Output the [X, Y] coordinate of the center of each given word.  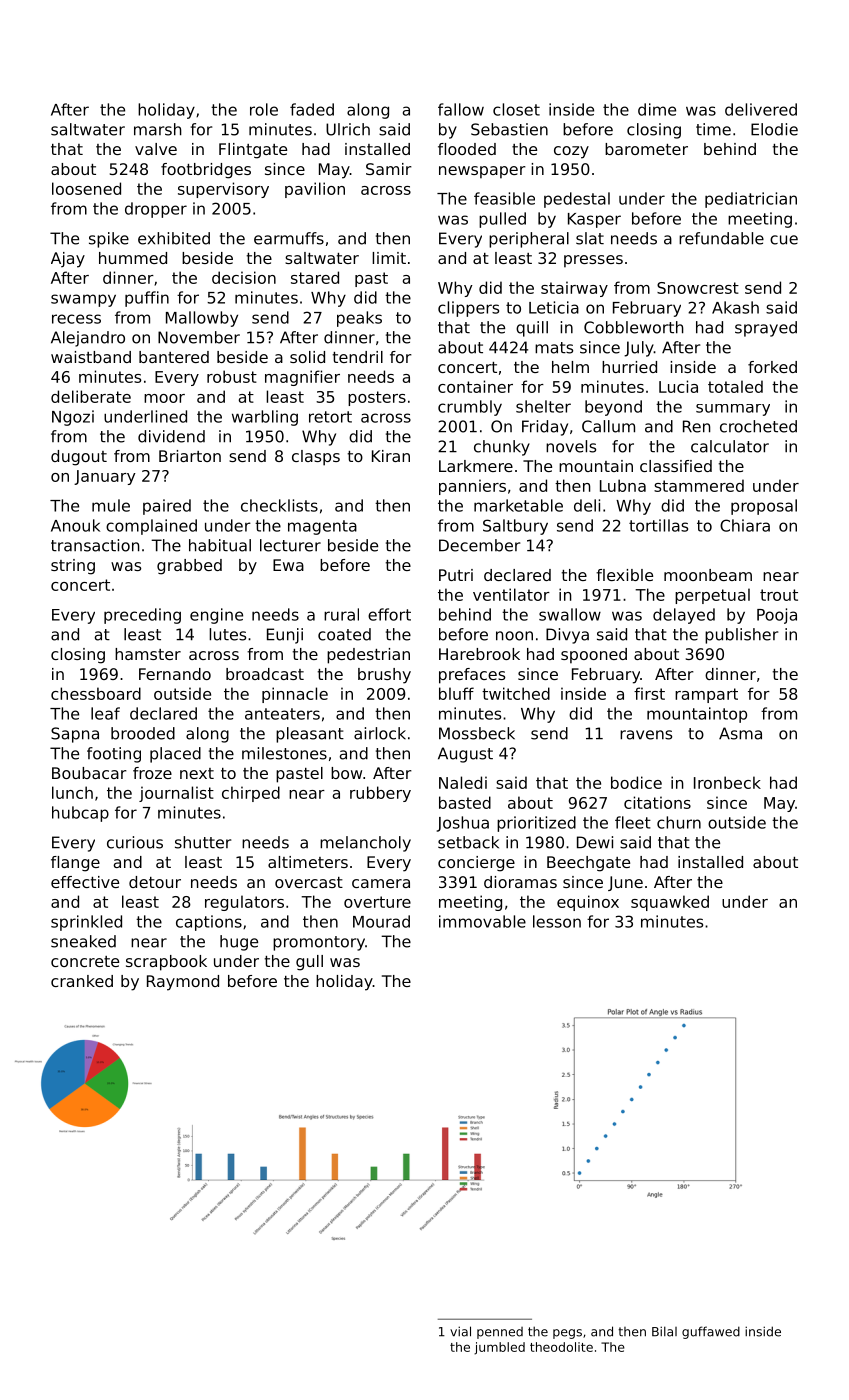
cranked [82, 981]
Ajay [68, 260]
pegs [567, 1334]
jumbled [499, 1348]
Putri [456, 575]
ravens [646, 735]
